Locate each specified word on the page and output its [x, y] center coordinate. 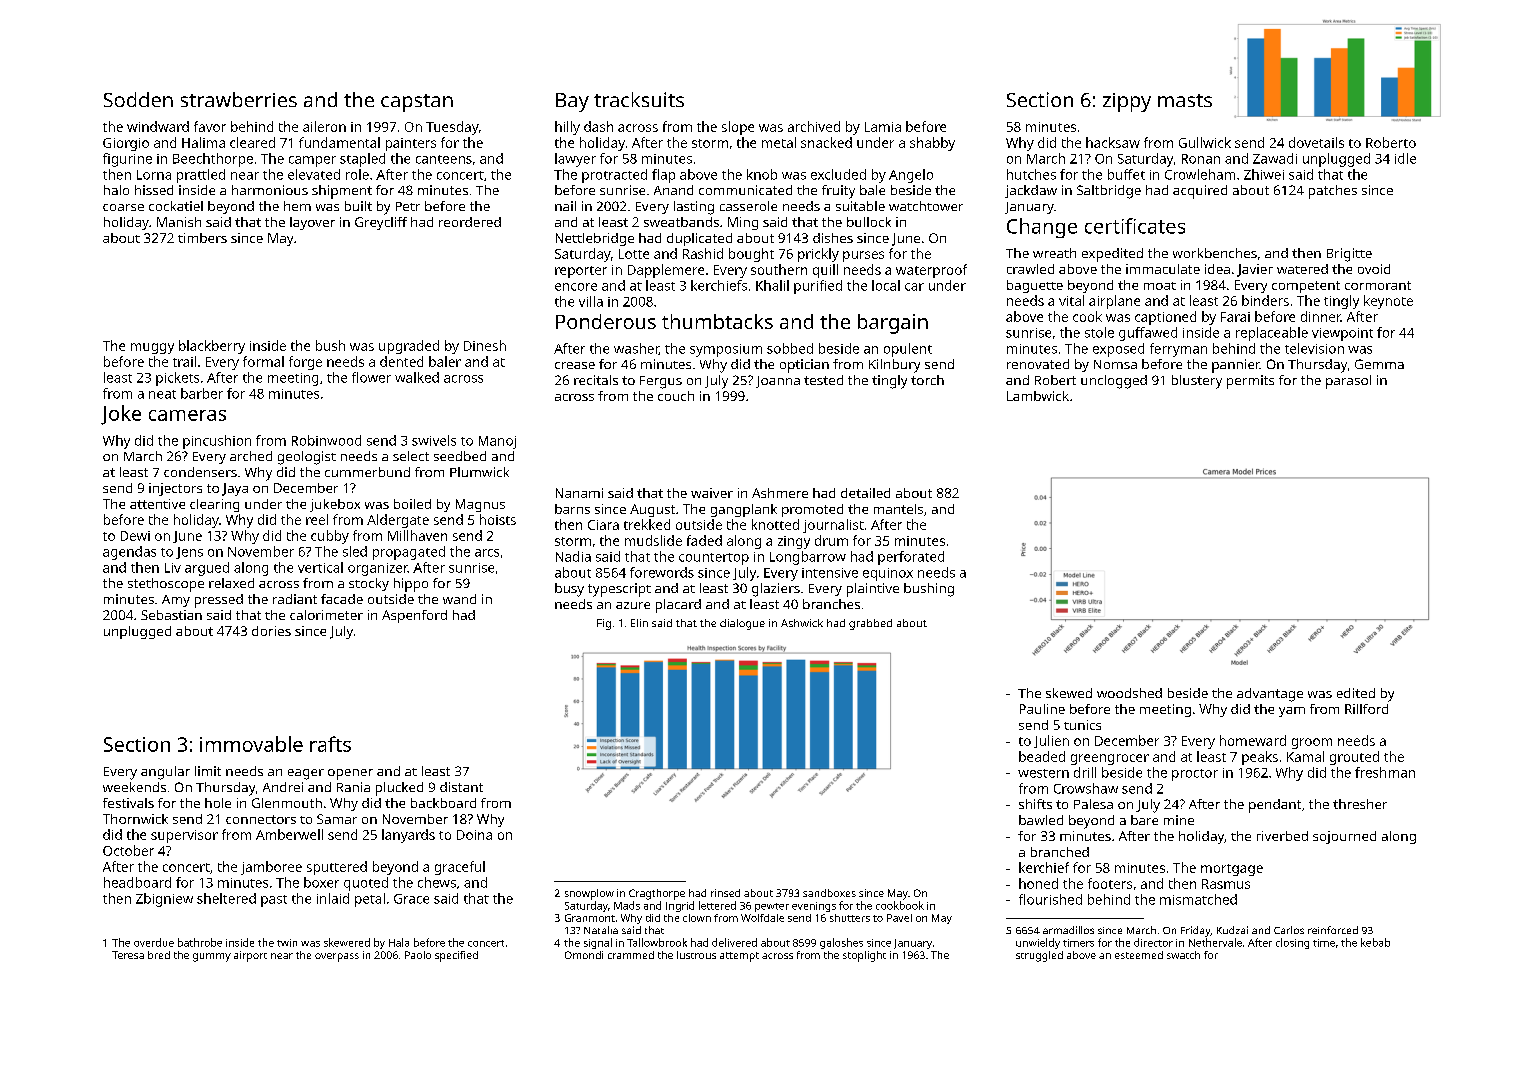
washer [636, 349]
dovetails [1316, 142]
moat [1160, 286]
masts [1185, 100]
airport [250, 956]
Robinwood [326, 440]
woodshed [1129, 693]
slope [738, 128]
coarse [123, 207]
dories [271, 631]
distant [461, 787]
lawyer [575, 160]
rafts [330, 744]
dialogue [742, 624]
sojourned [1344, 837]
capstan [417, 103]
